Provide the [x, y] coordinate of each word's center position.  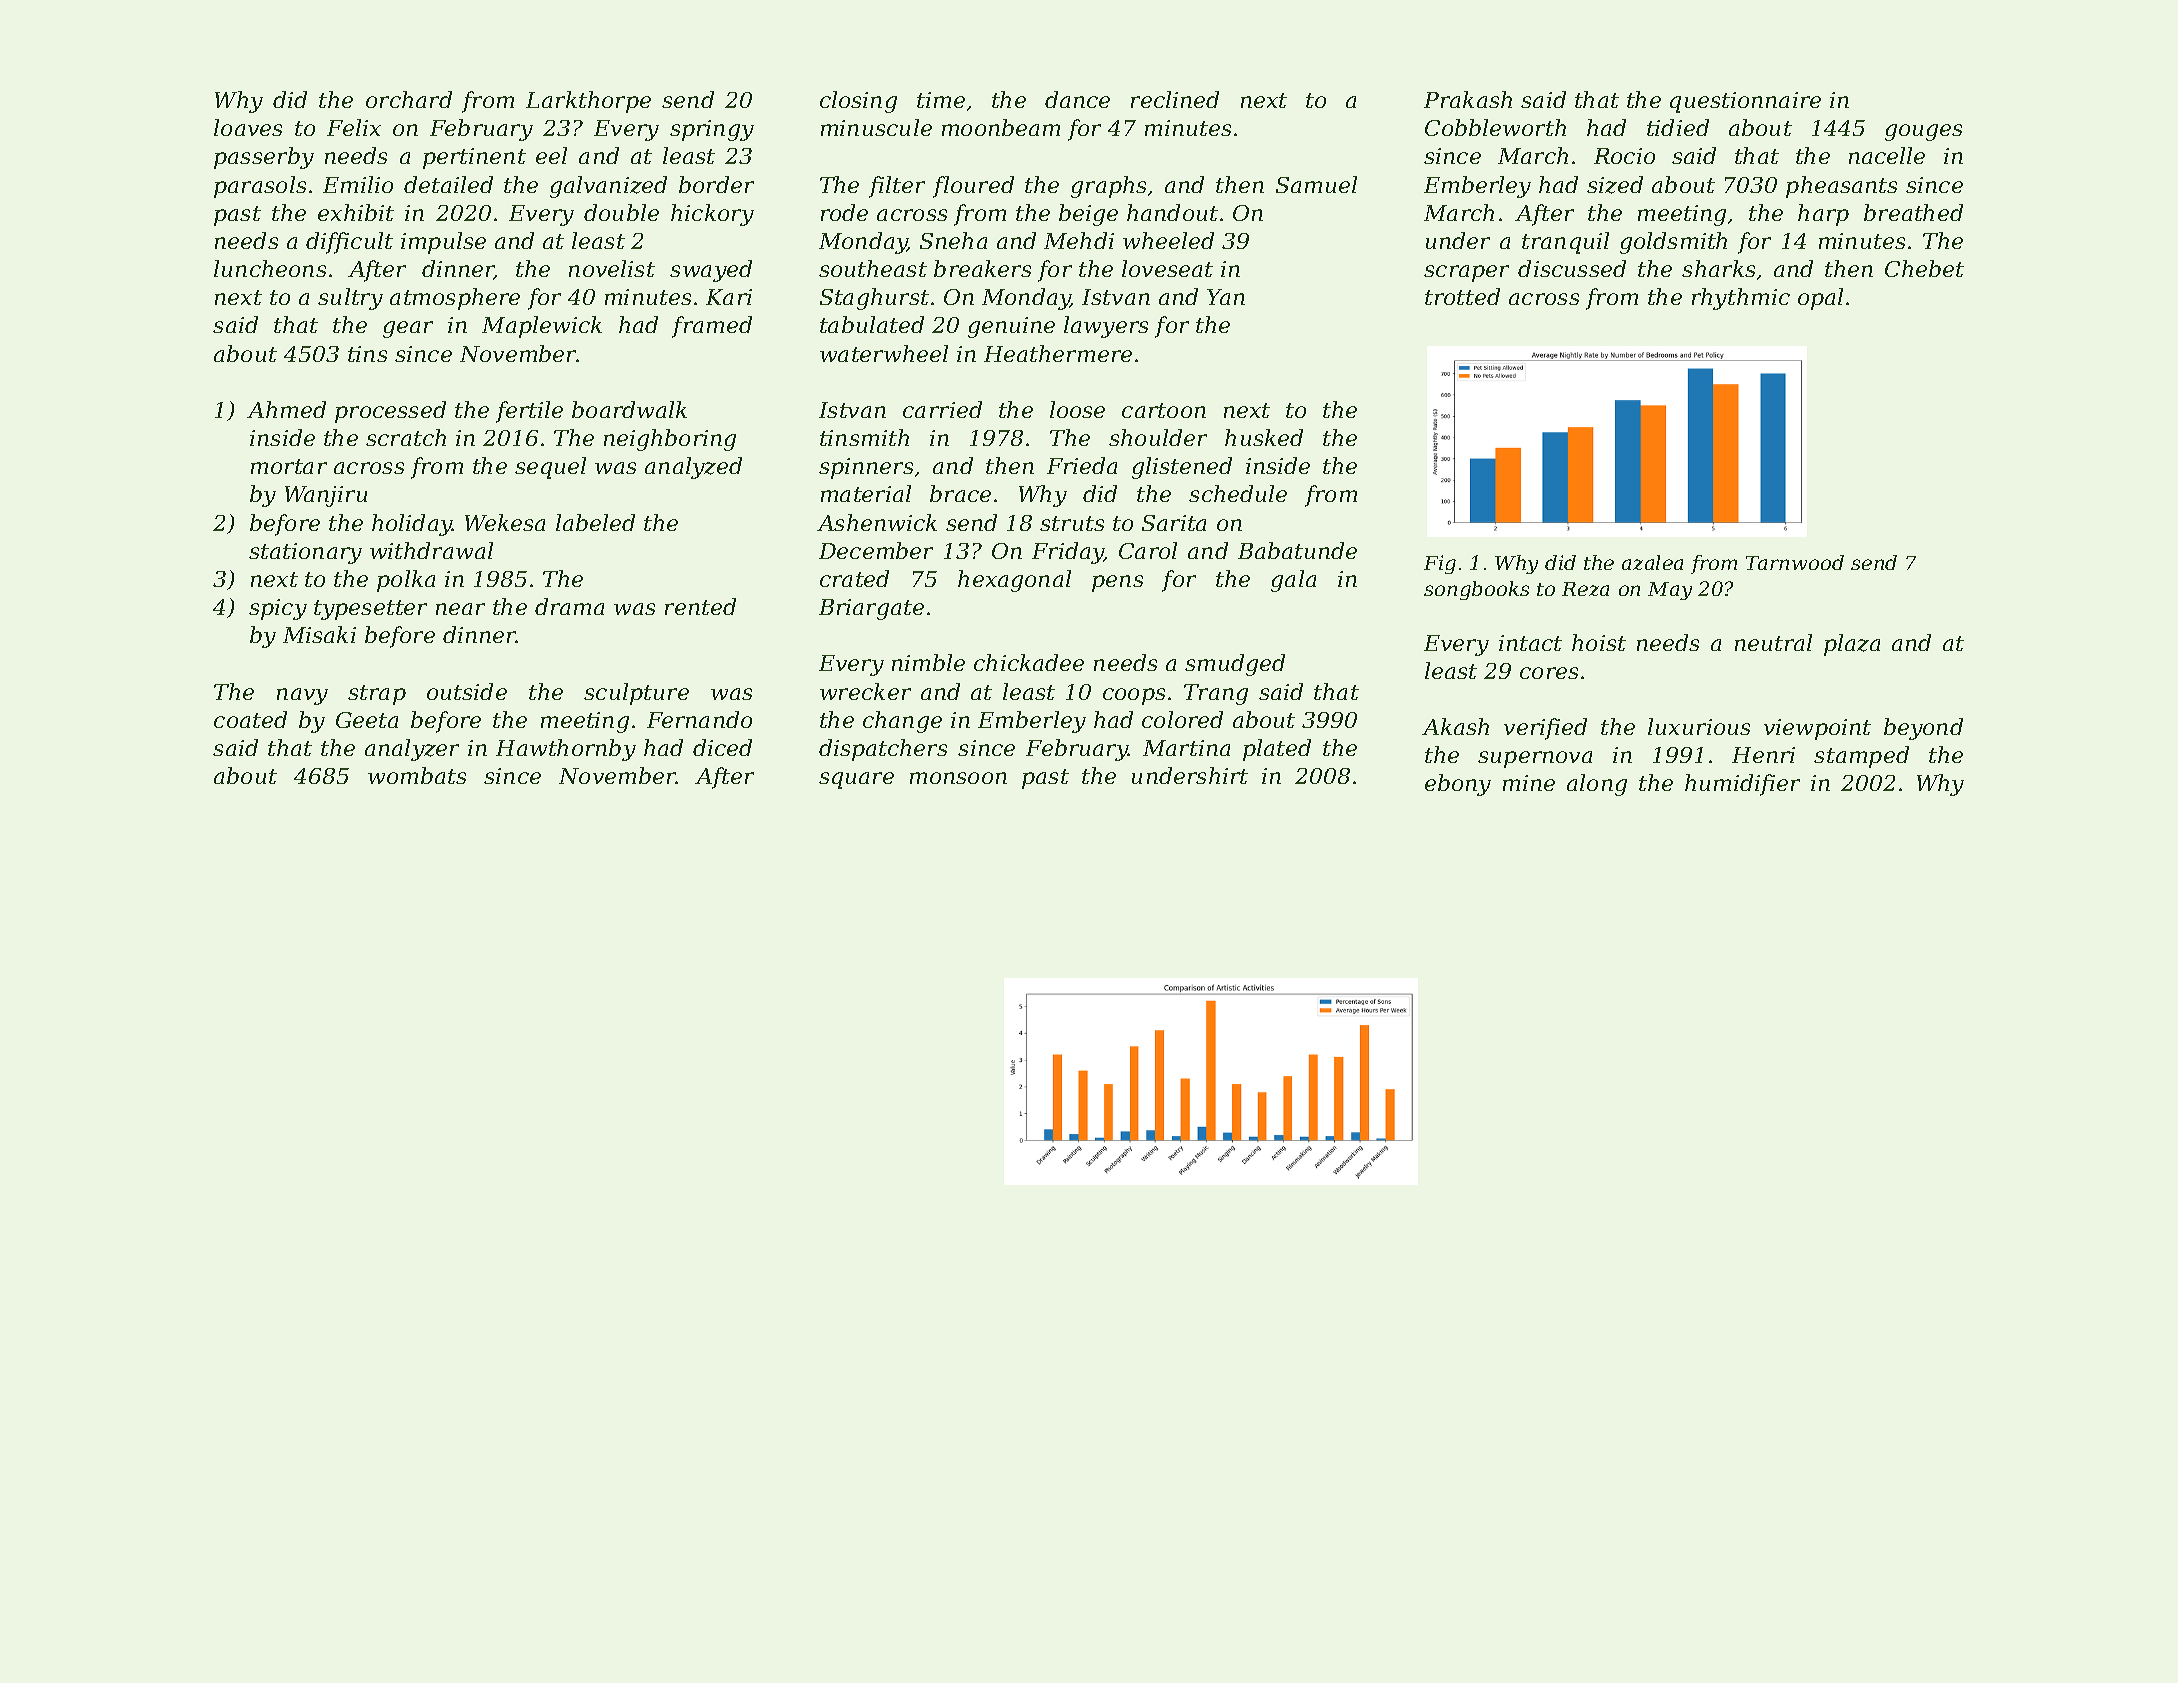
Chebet [1924, 268]
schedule [1238, 493]
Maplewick [542, 327]
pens [1117, 583]
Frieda [1082, 465]
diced [722, 747]
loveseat [1167, 268]
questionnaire [1745, 102]
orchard [409, 99]
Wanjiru [326, 496]
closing [858, 102]
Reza [1585, 589]
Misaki [319, 634]
